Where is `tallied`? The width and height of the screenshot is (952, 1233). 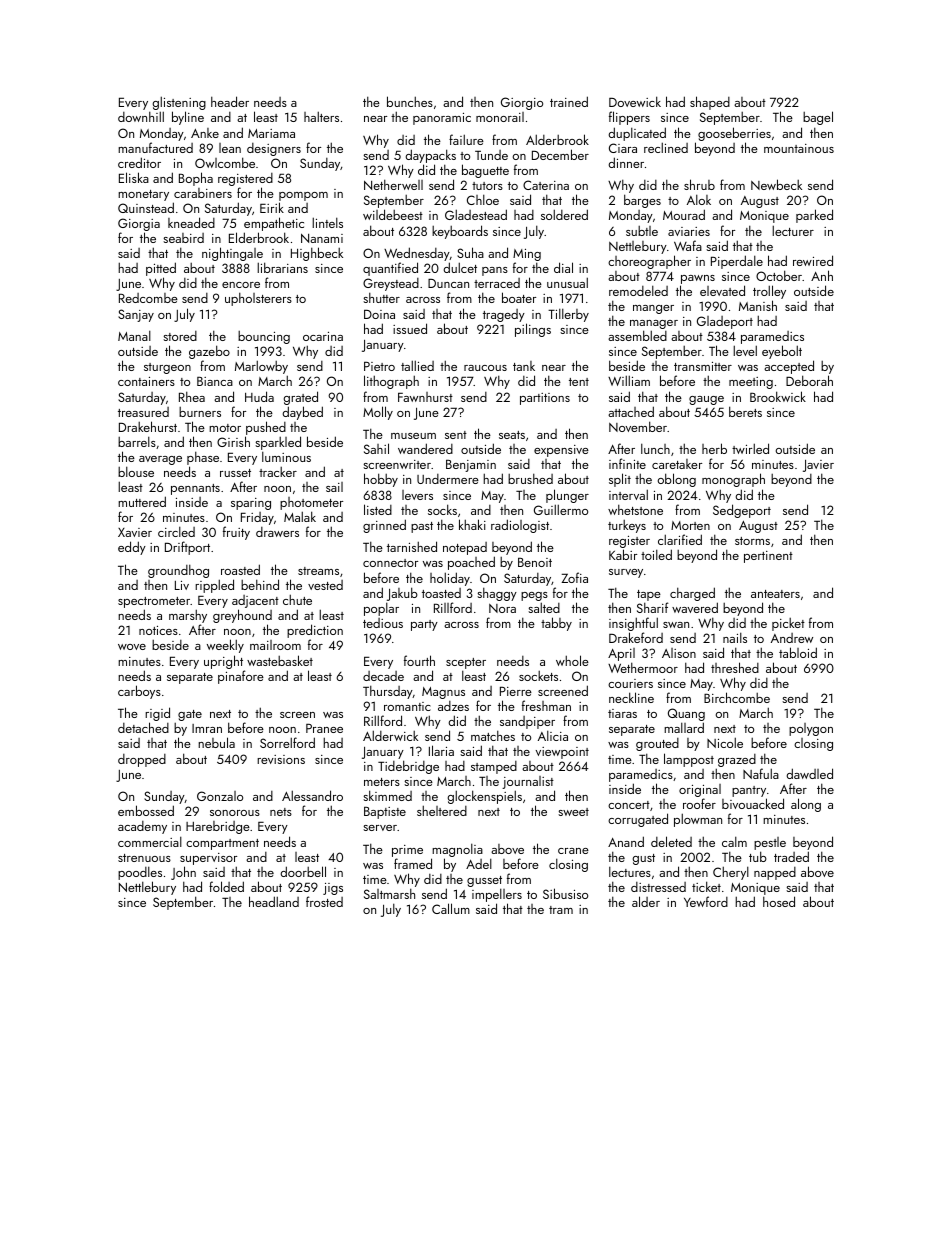 tallied is located at coordinates (417, 365).
